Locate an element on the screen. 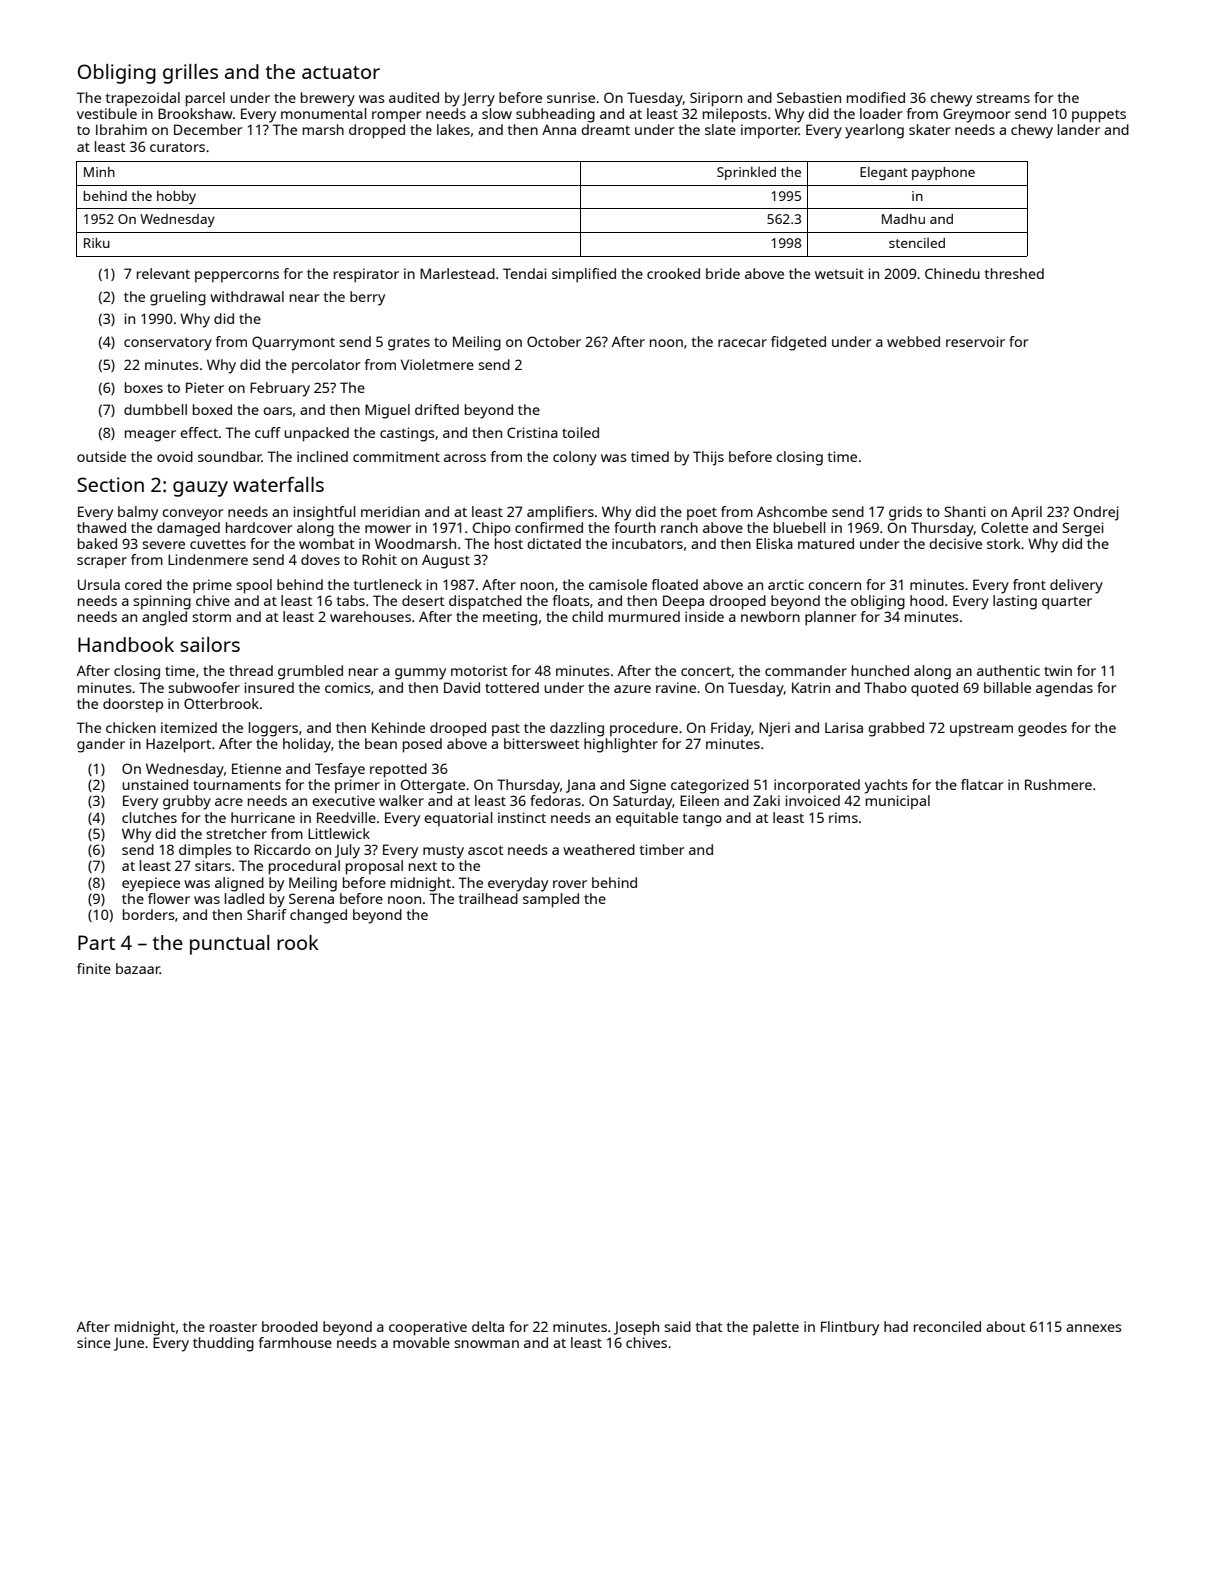  that is located at coordinates (709, 1326).
